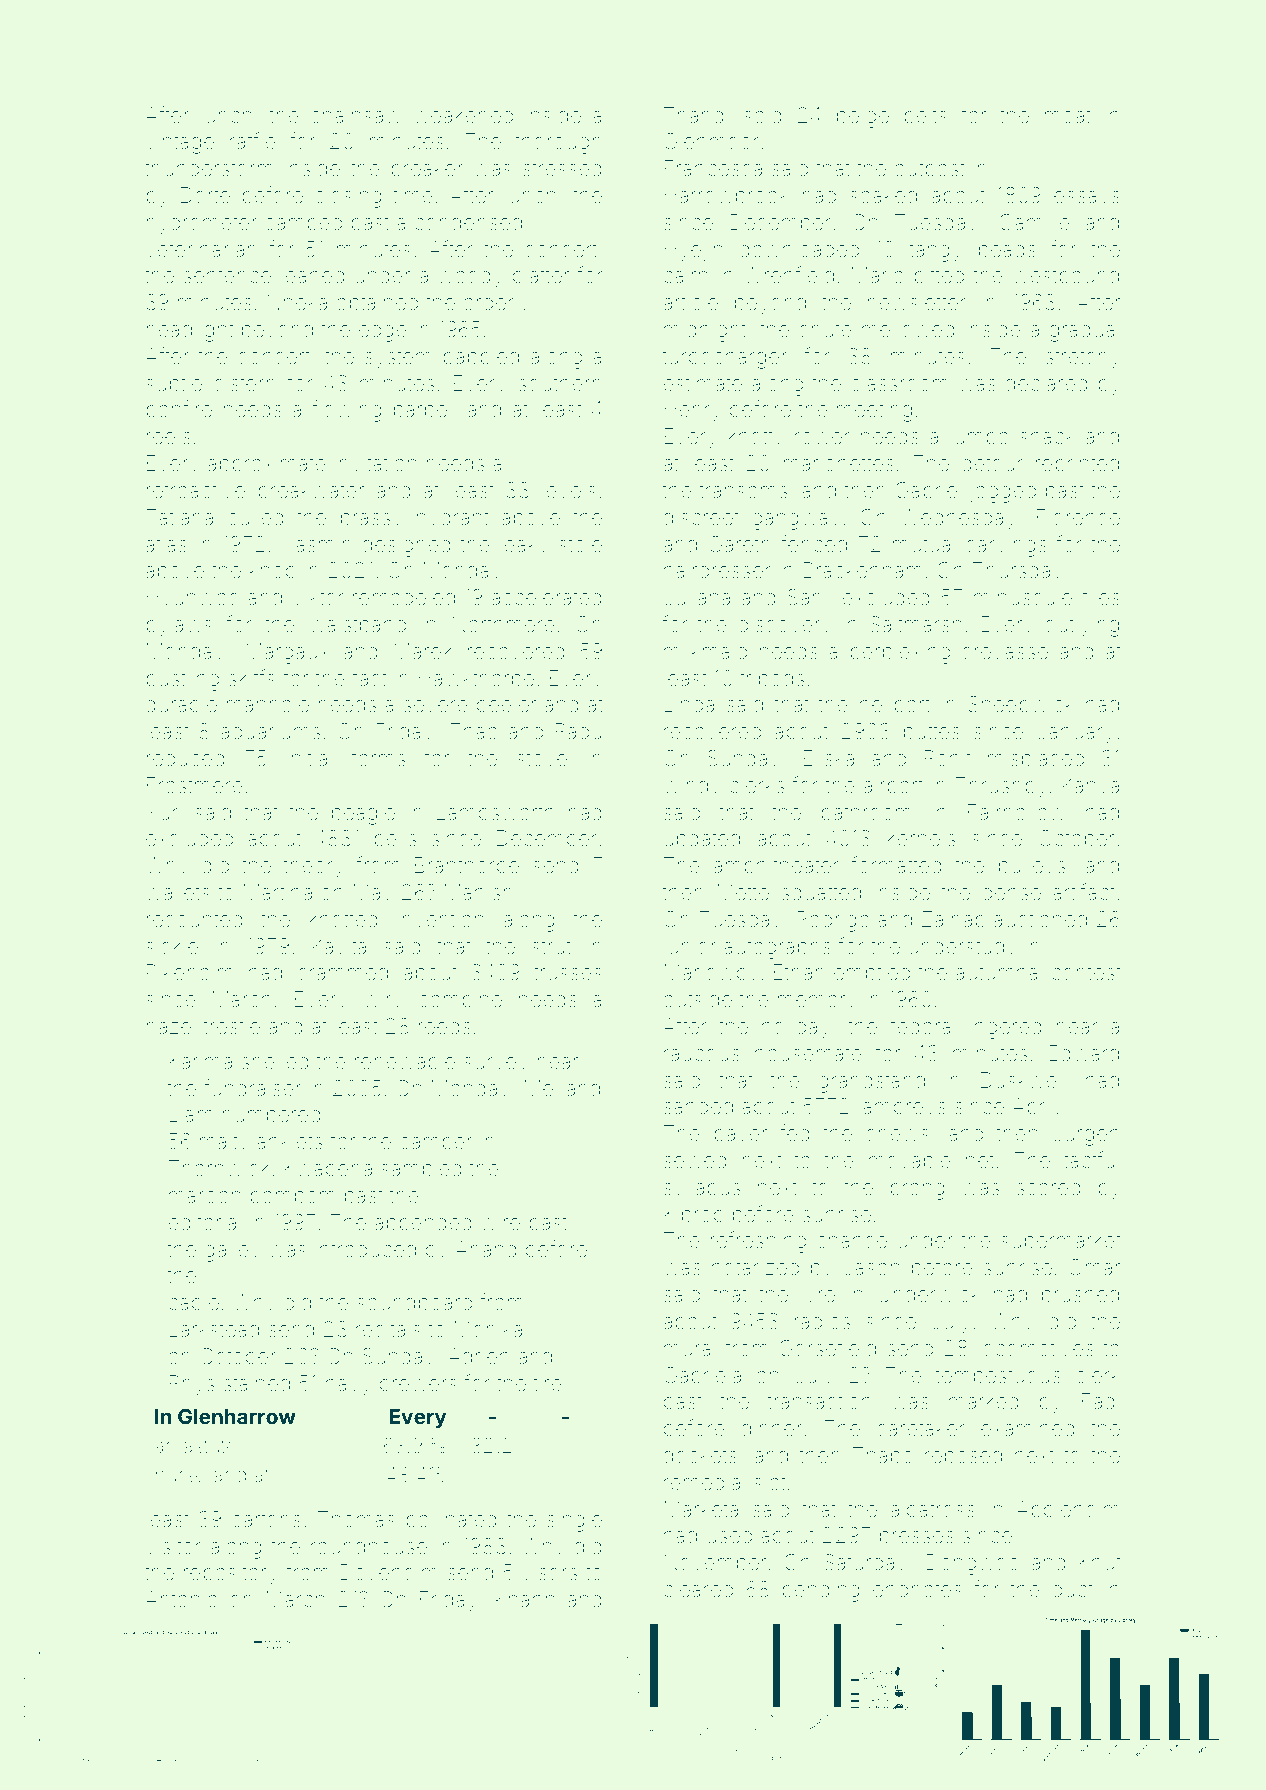 The height and width of the page is (1790, 1266). I want to click on astute, so click(210, 1446).
